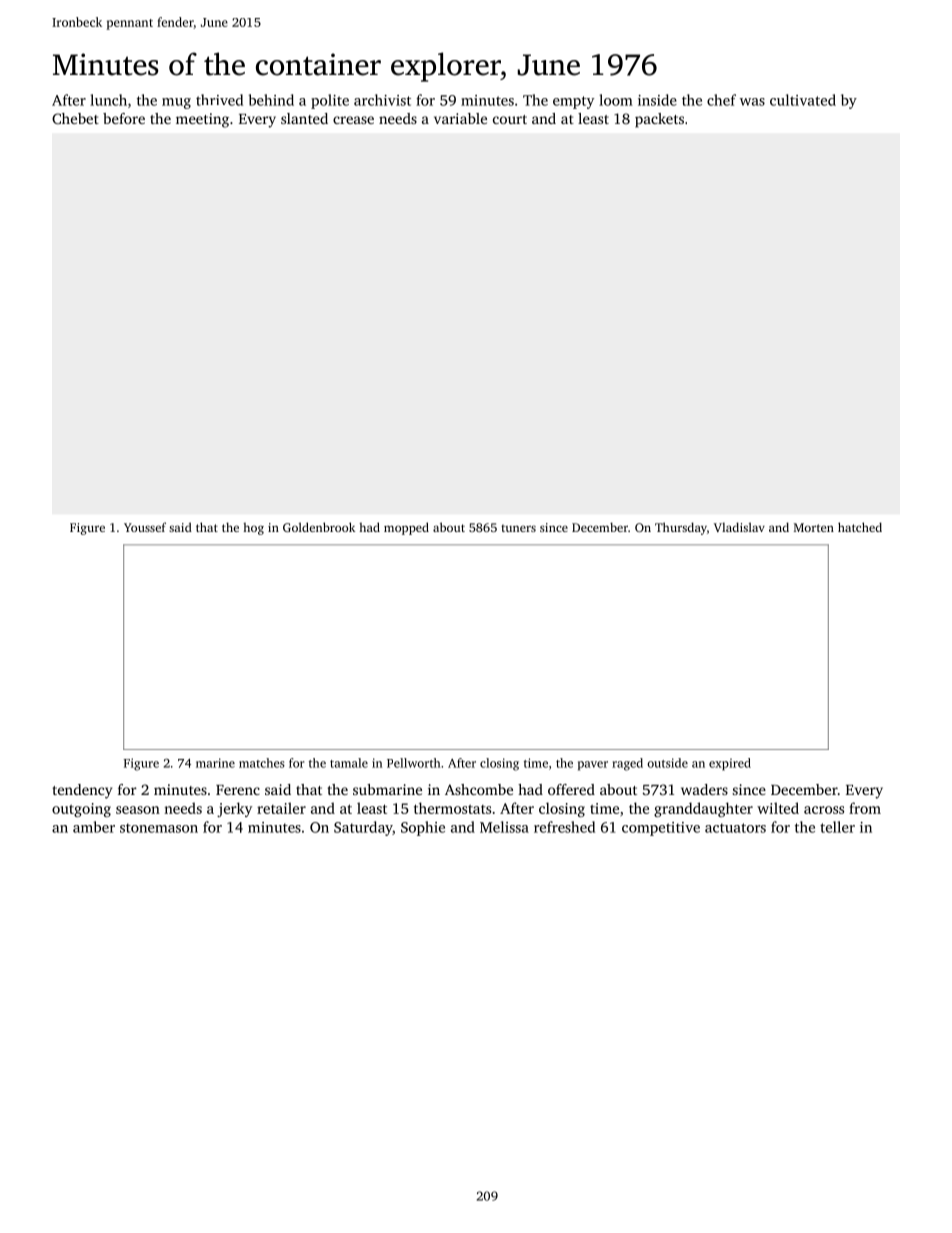 The width and height of the screenshot is (952, 1233). Describe the element at coordinates (627, 764) in the screenshot. I see `raged` at that location.
